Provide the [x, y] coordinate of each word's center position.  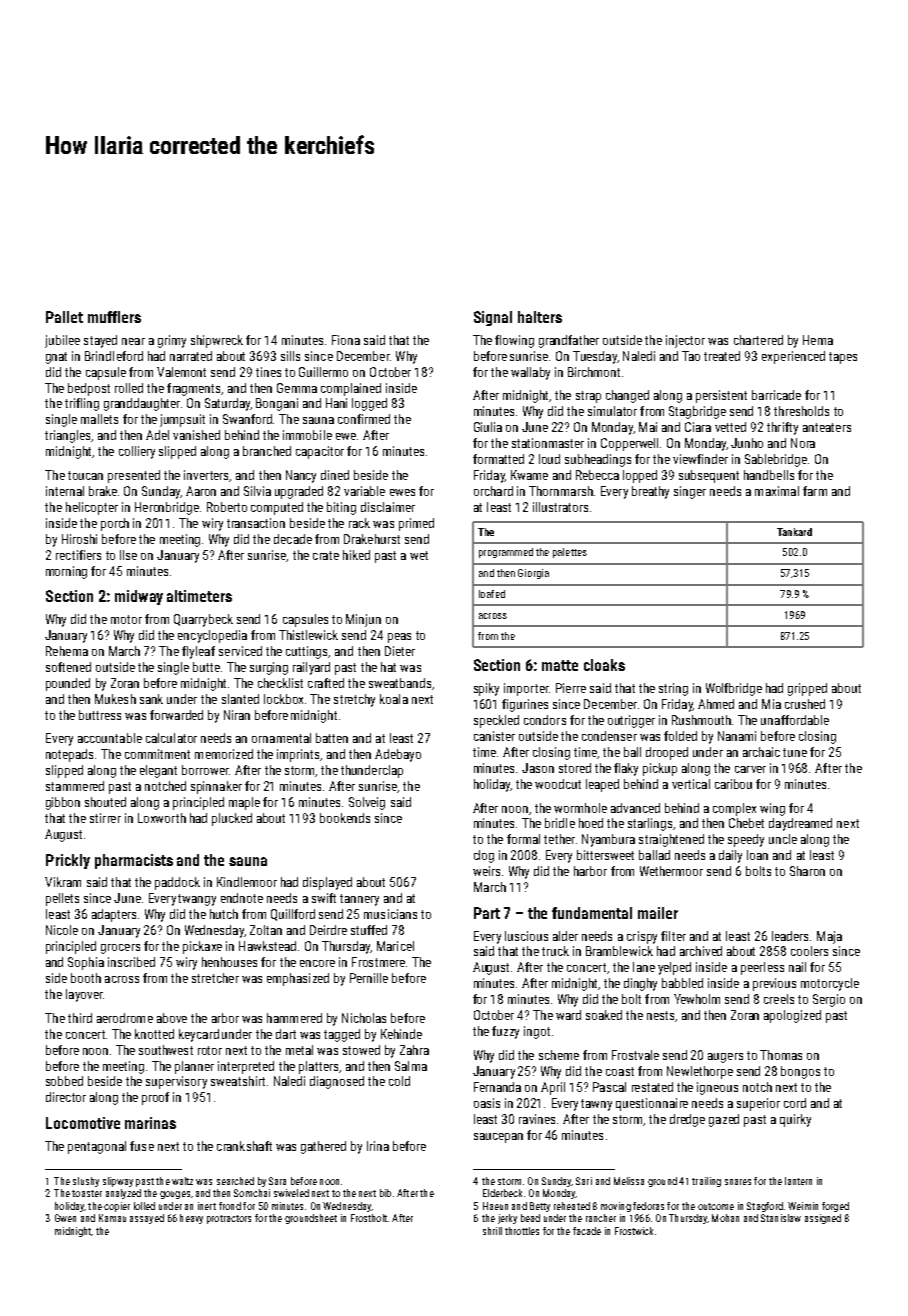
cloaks [604, 665]
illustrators [560, 507]
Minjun [363, 620]
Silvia [257, 491]
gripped [807, 689]
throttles [522, 1231]
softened [68, 667]
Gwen [65, 1218]
